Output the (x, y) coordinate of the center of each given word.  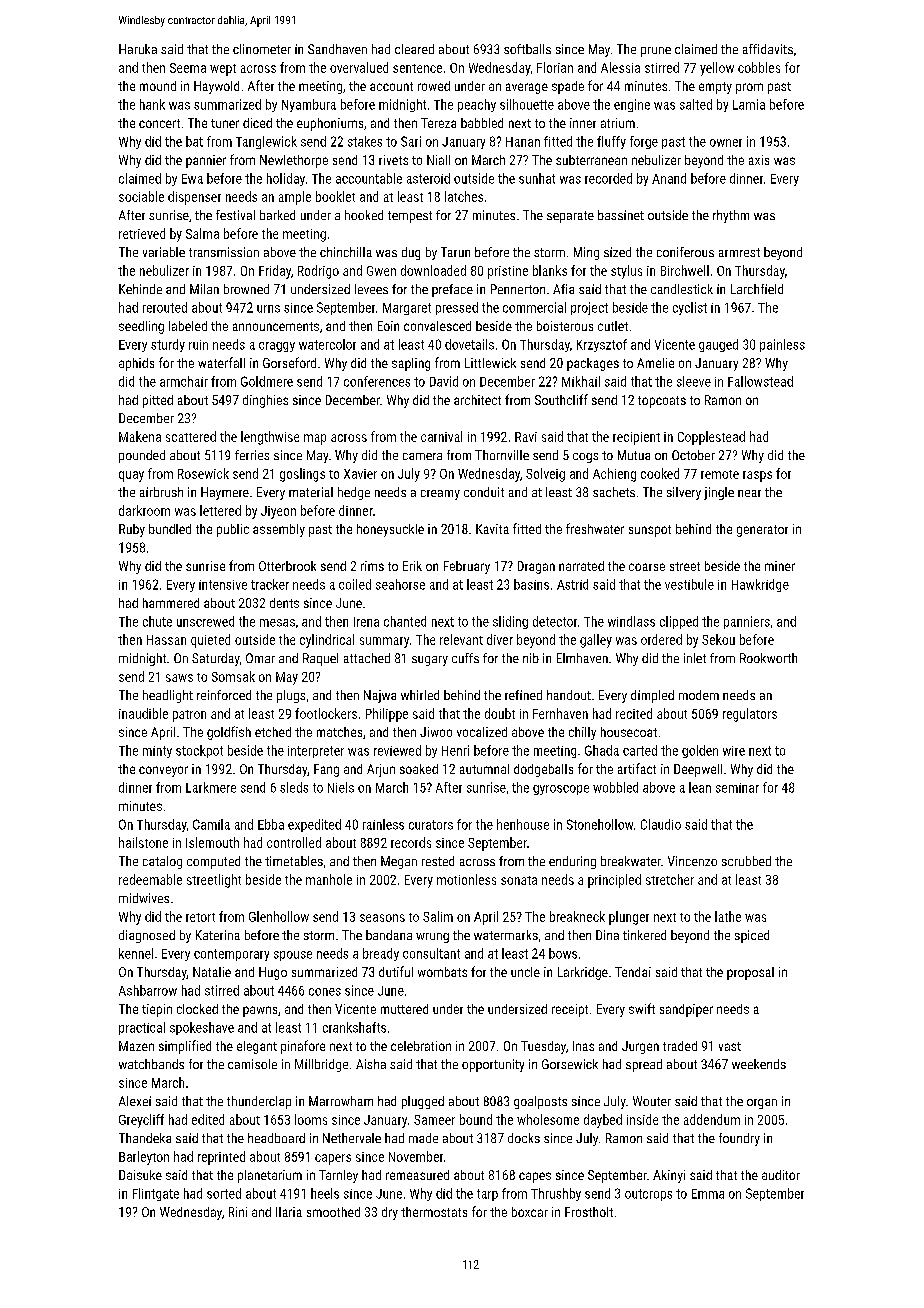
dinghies (265, 401)
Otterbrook (287, 566)
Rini (238, 1212)
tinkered (644, 935)
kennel (136, 953)
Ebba (271, 824)
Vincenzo (692, 861)
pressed (457, 308)
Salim (438, 916)
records (411, 842)
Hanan (523, 142)
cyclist (690, 308)
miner (780, 566)
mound (158, 86)
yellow (717, 69)
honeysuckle (390, 530)
